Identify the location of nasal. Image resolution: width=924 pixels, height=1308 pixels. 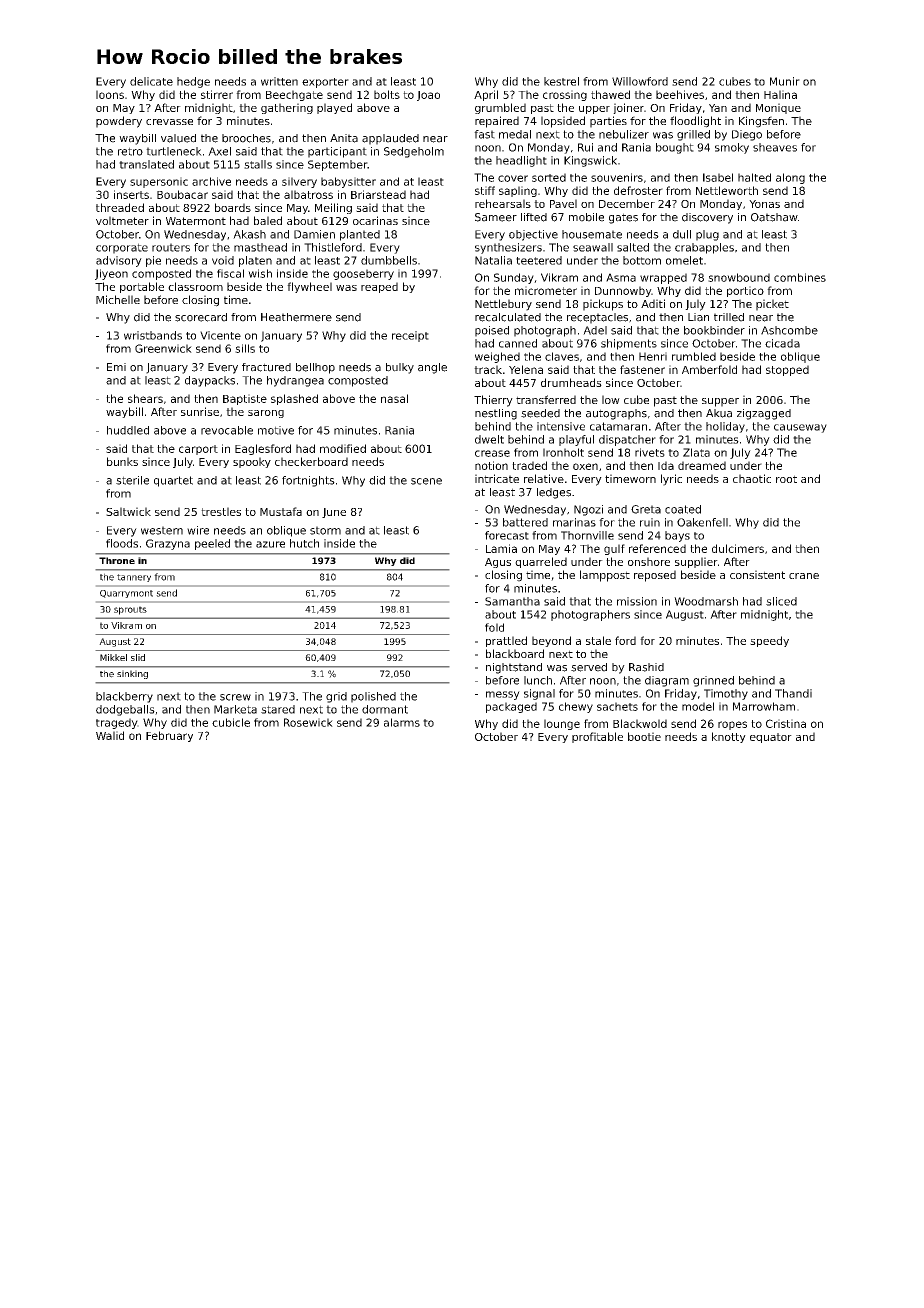
(394, 398).
